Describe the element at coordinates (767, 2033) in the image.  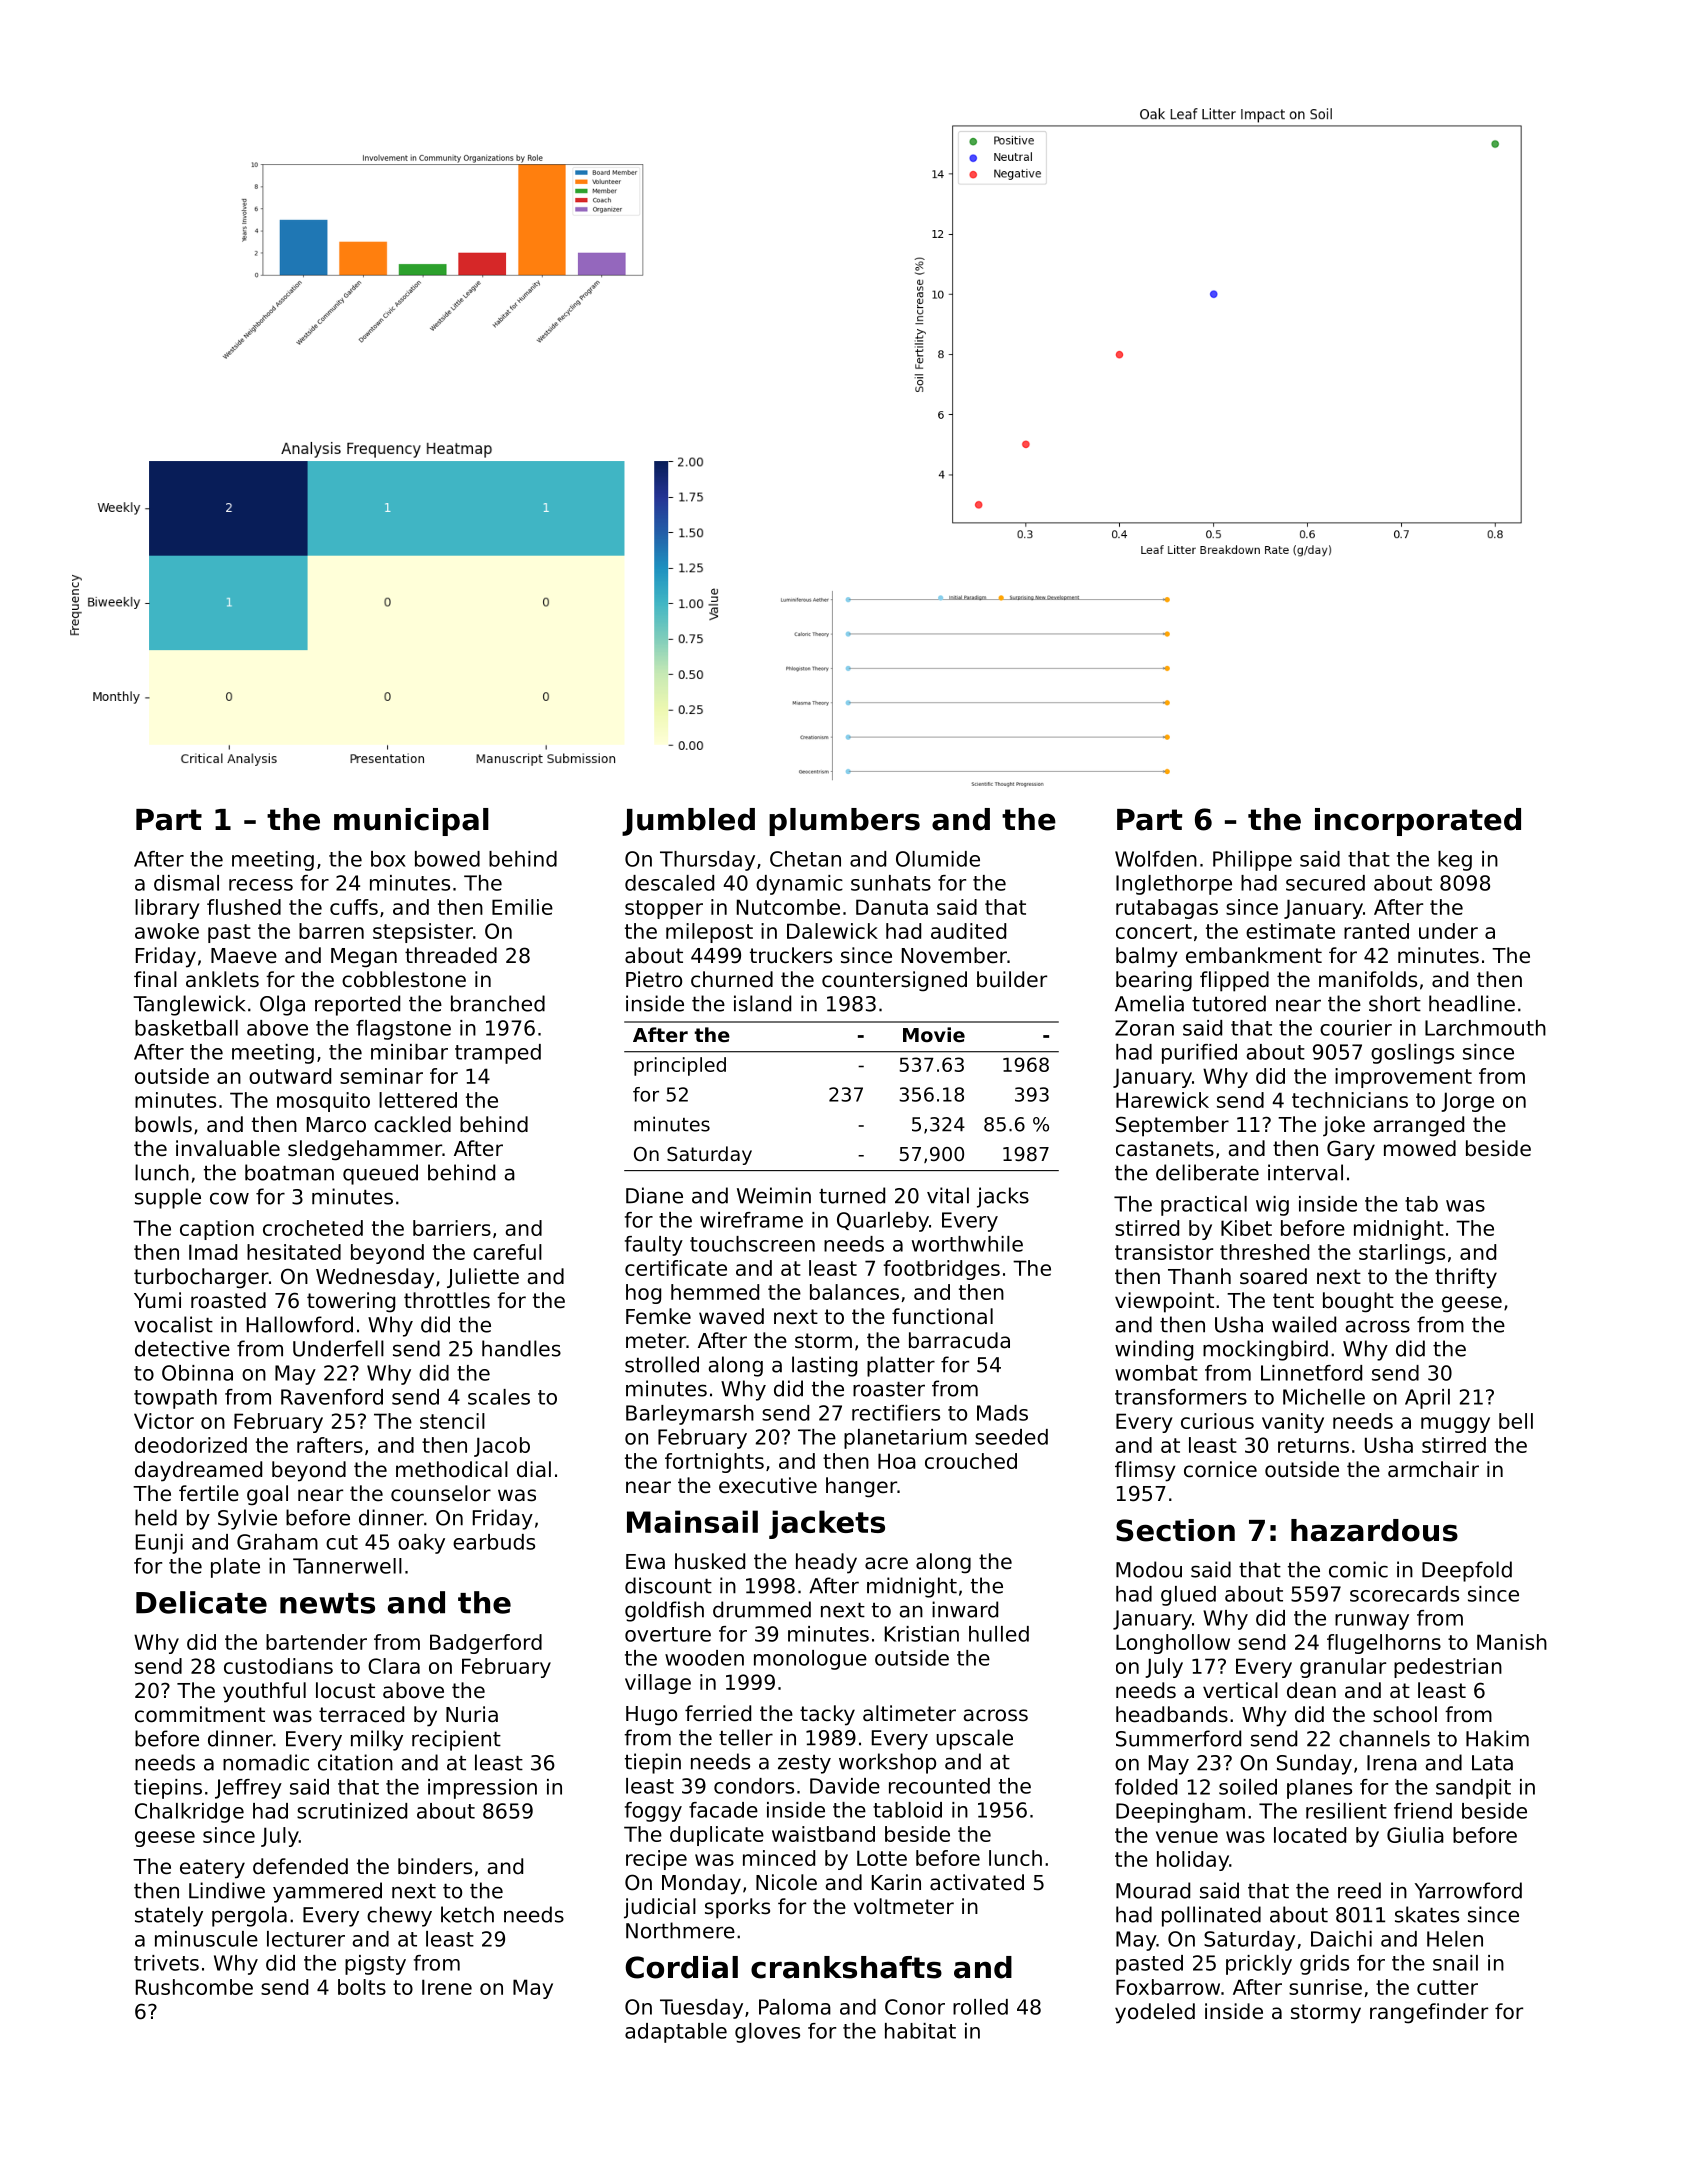
I see `gloves` at that location.
